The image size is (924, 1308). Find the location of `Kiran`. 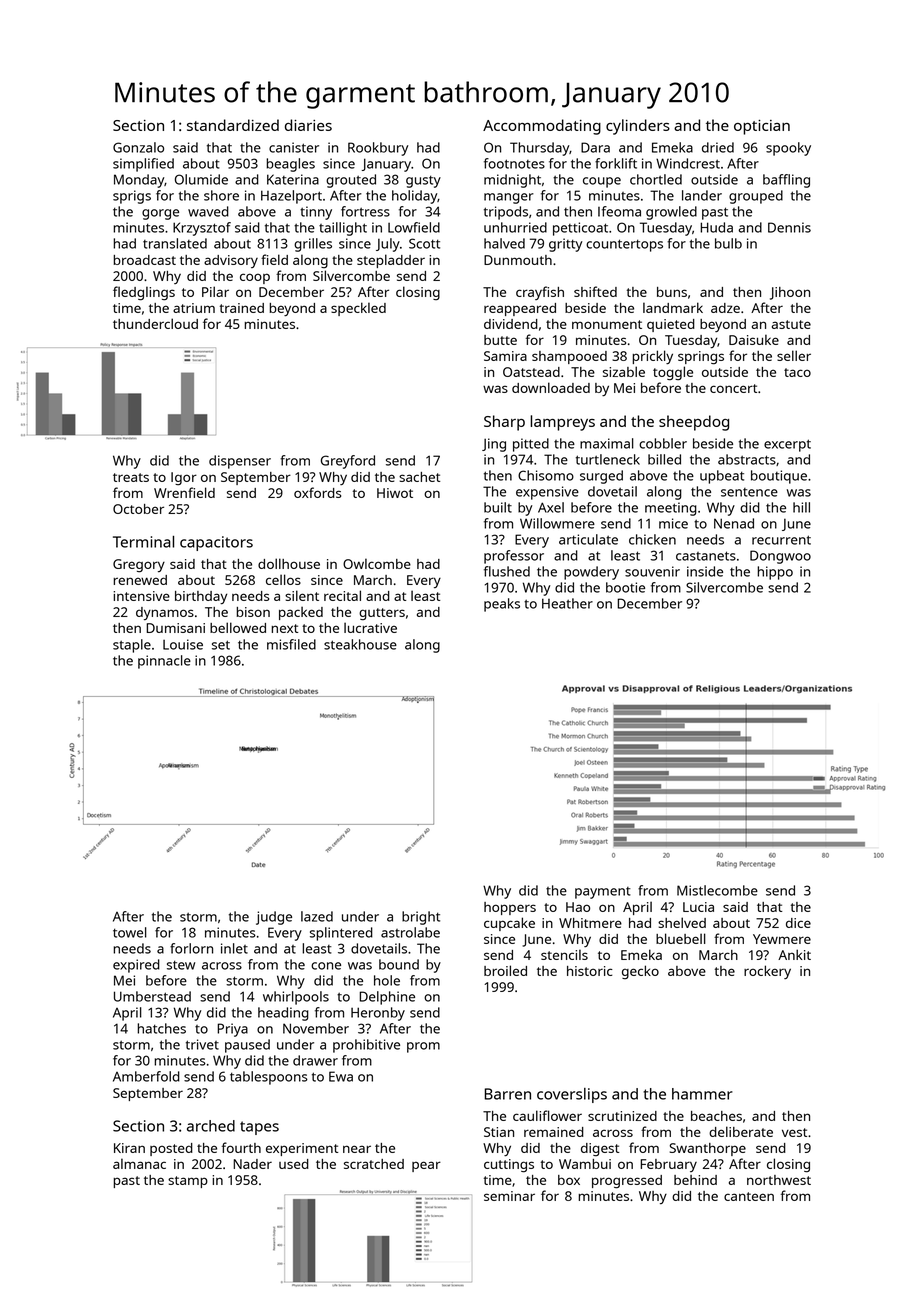

Kiran is located at coordinates (129, 1148).
